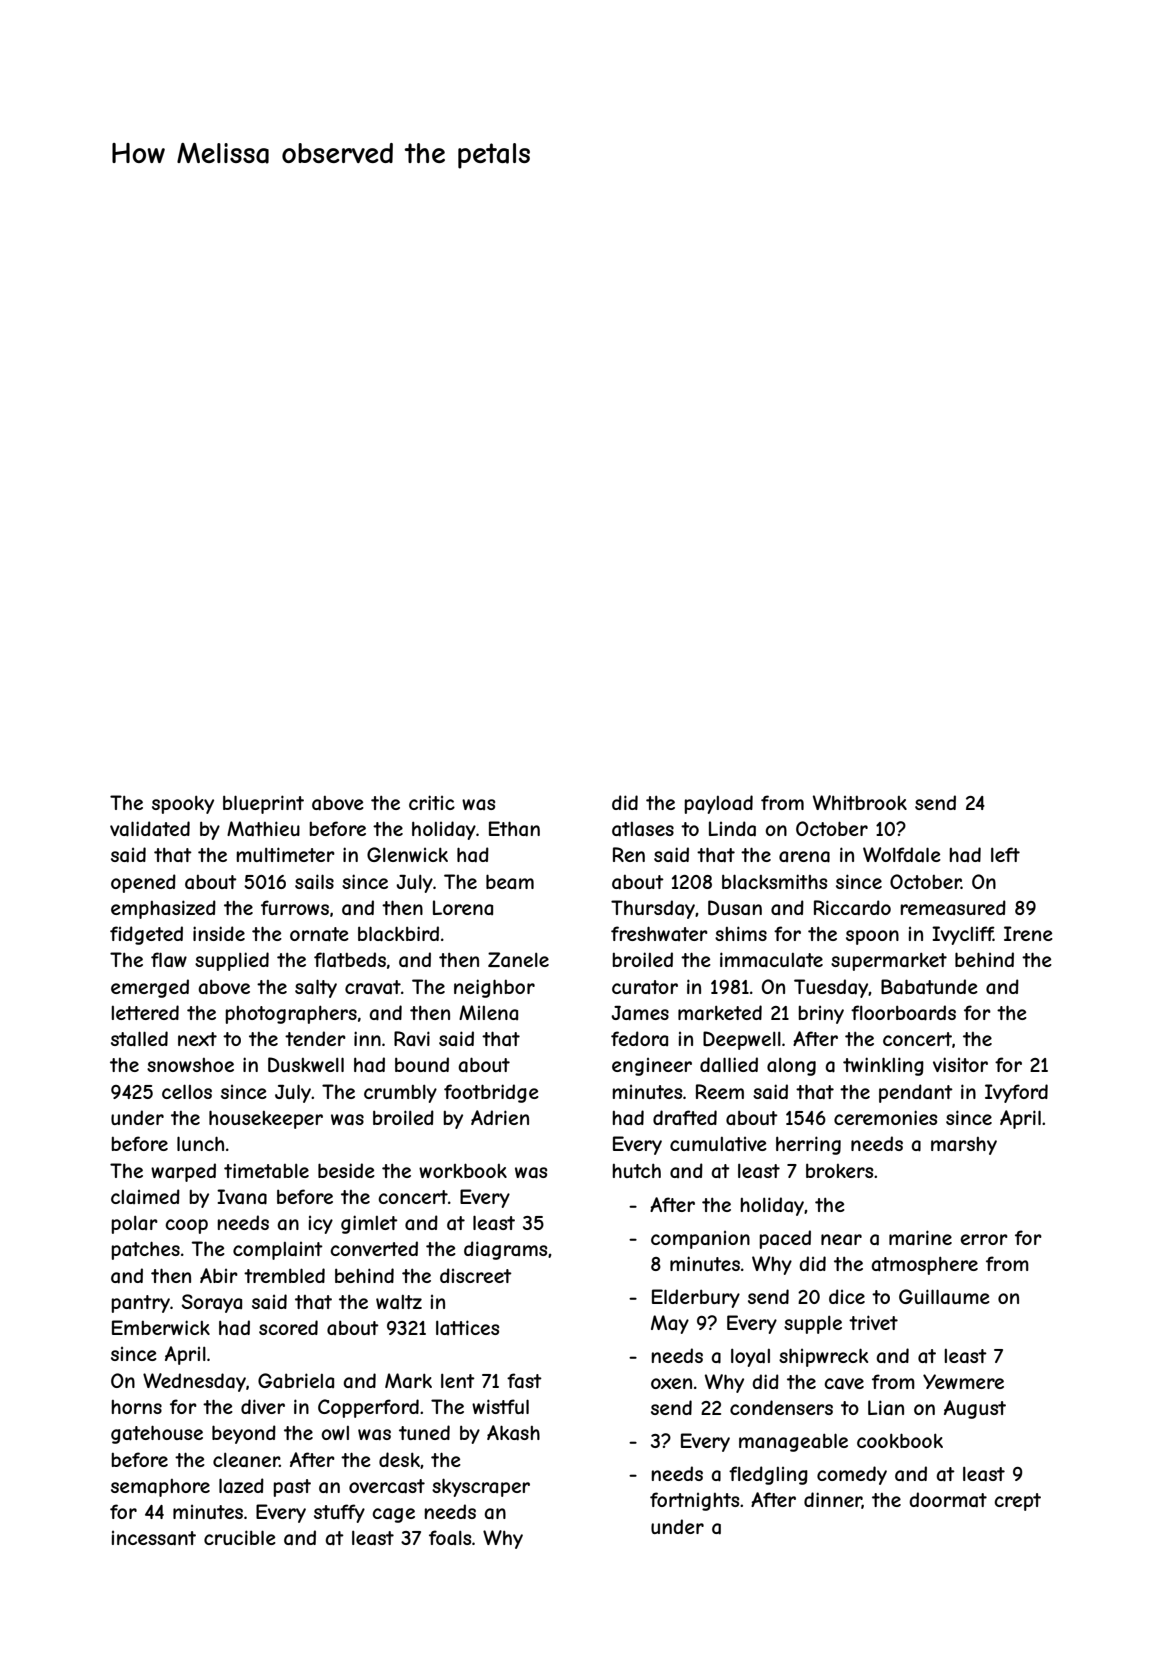 Image resolution: width=1165 pixels, height=1654 pixels. What do you see at coordinates (335, 1433) in the page?
I see `owl` at bounding box center [335, 1433].
